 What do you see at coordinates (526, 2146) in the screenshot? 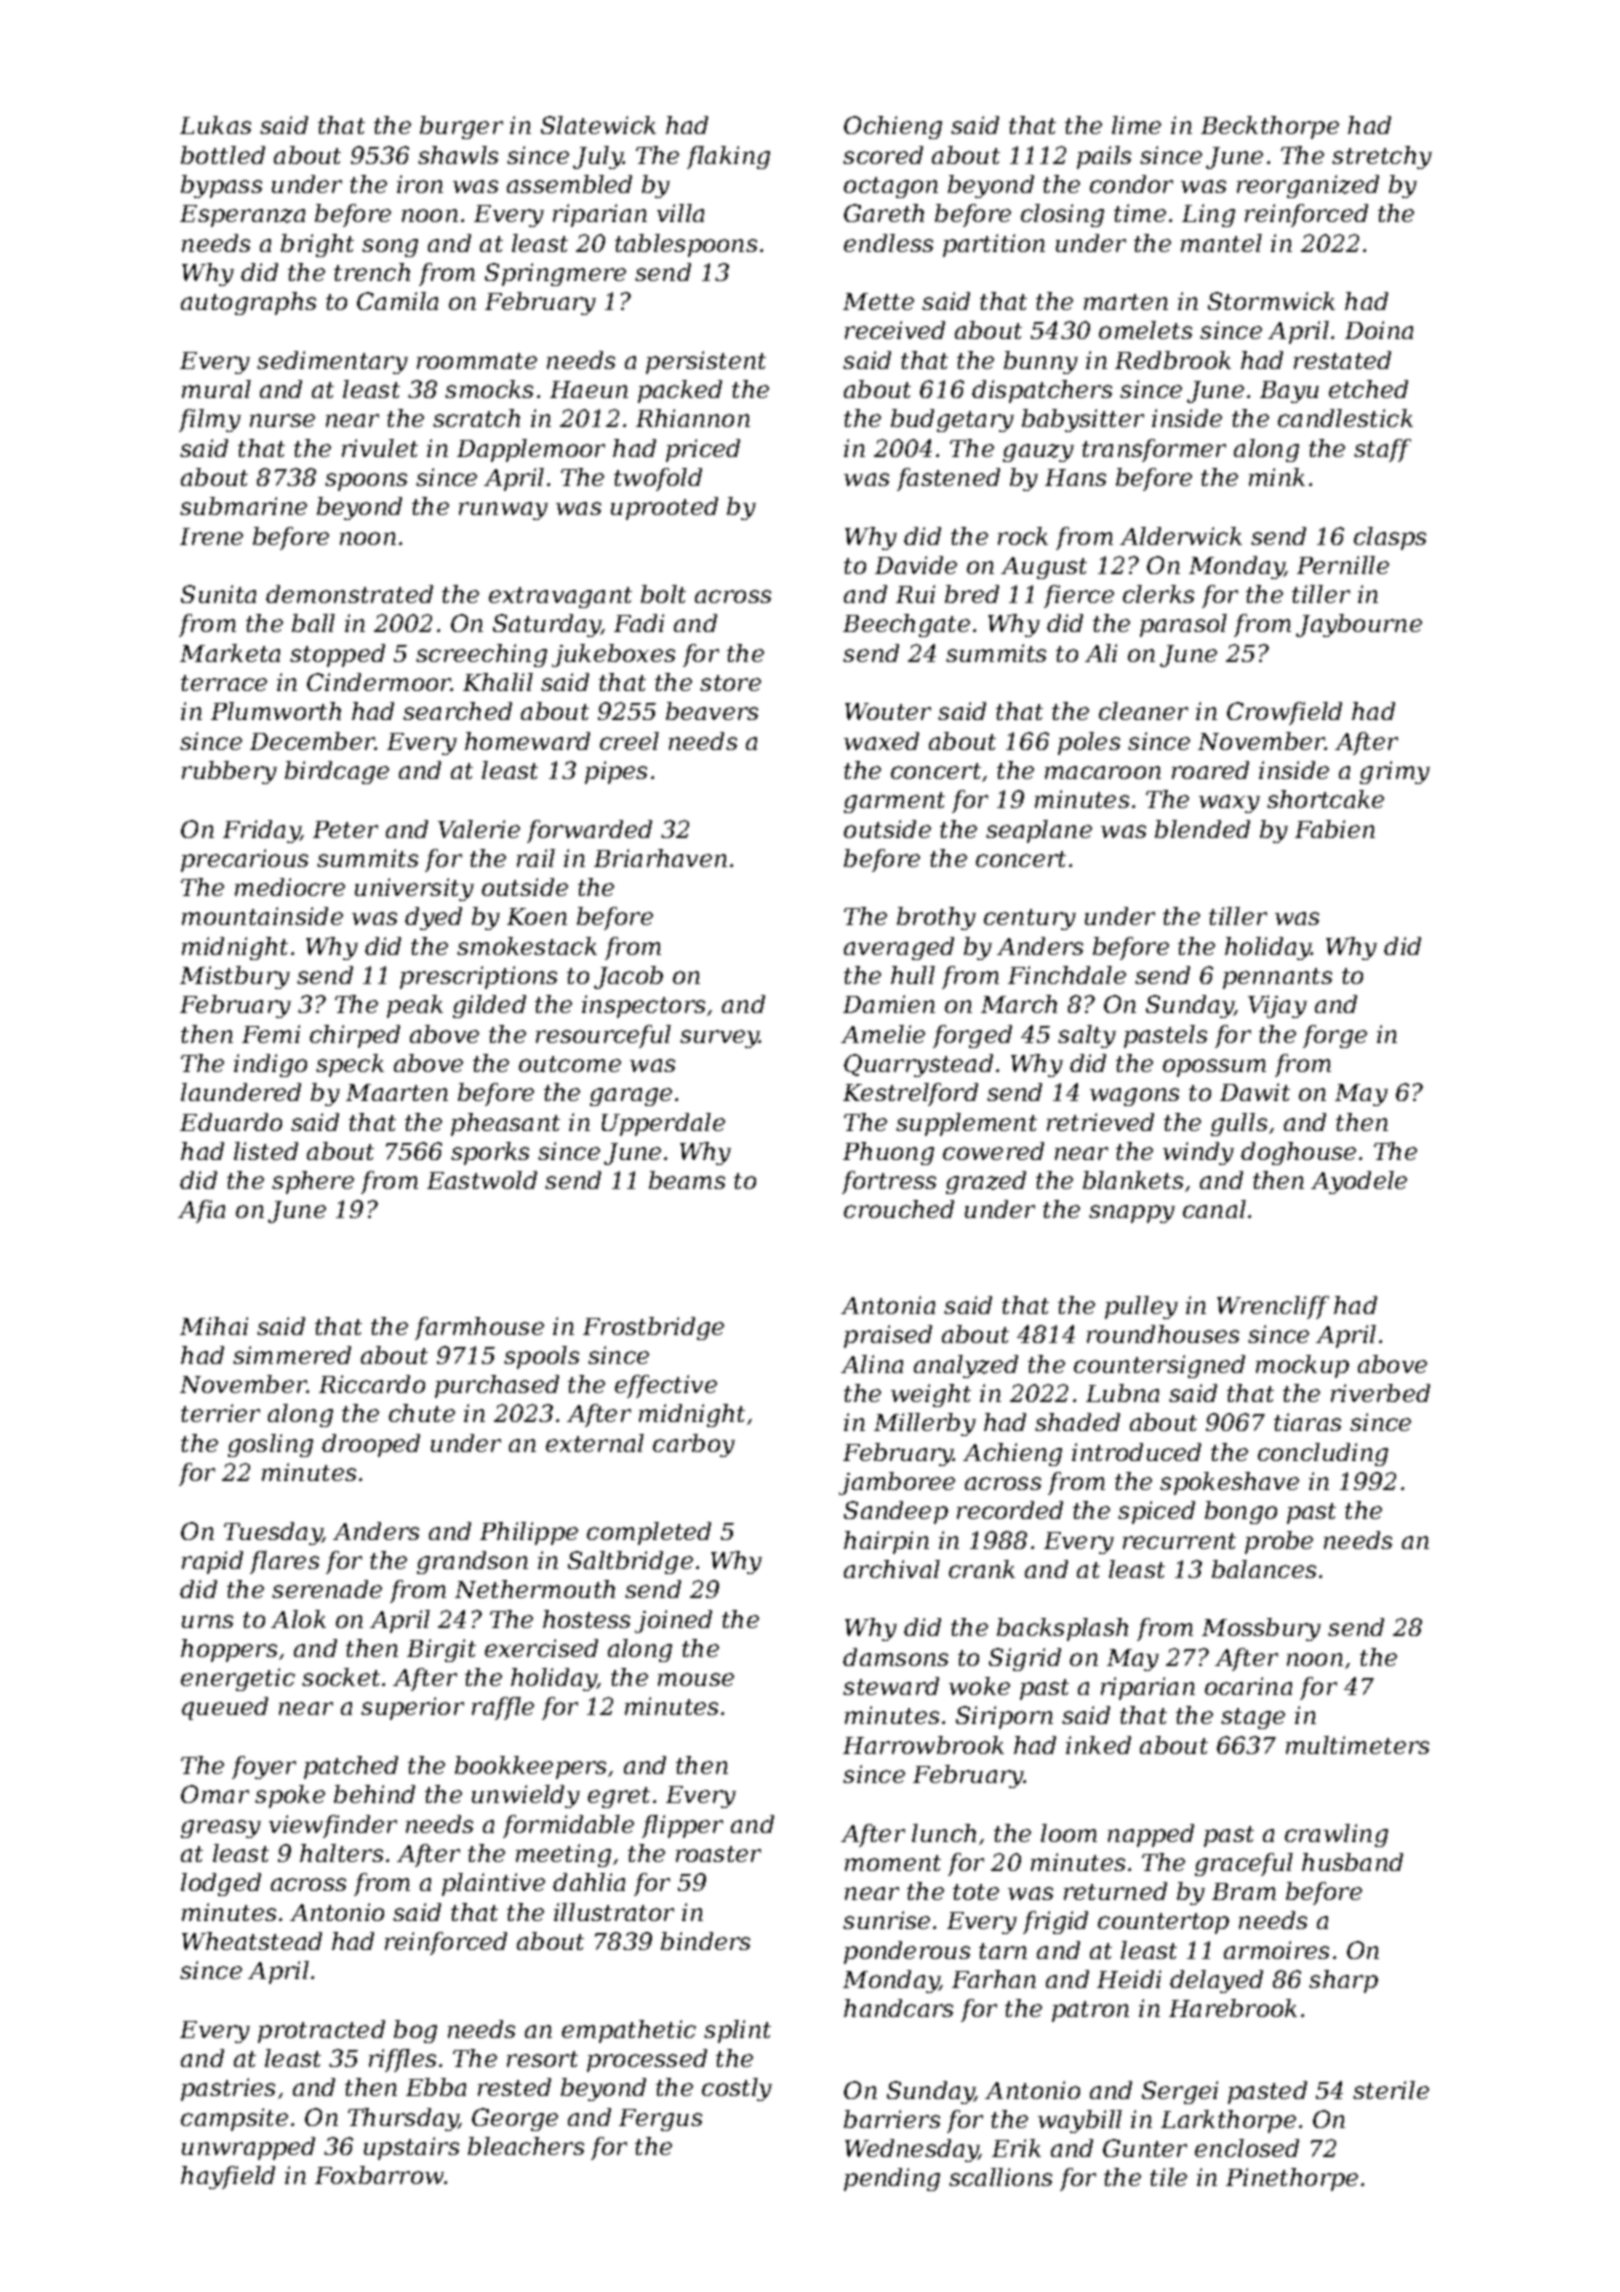
I see `bleachers` at bounding box center [526, 2146].
